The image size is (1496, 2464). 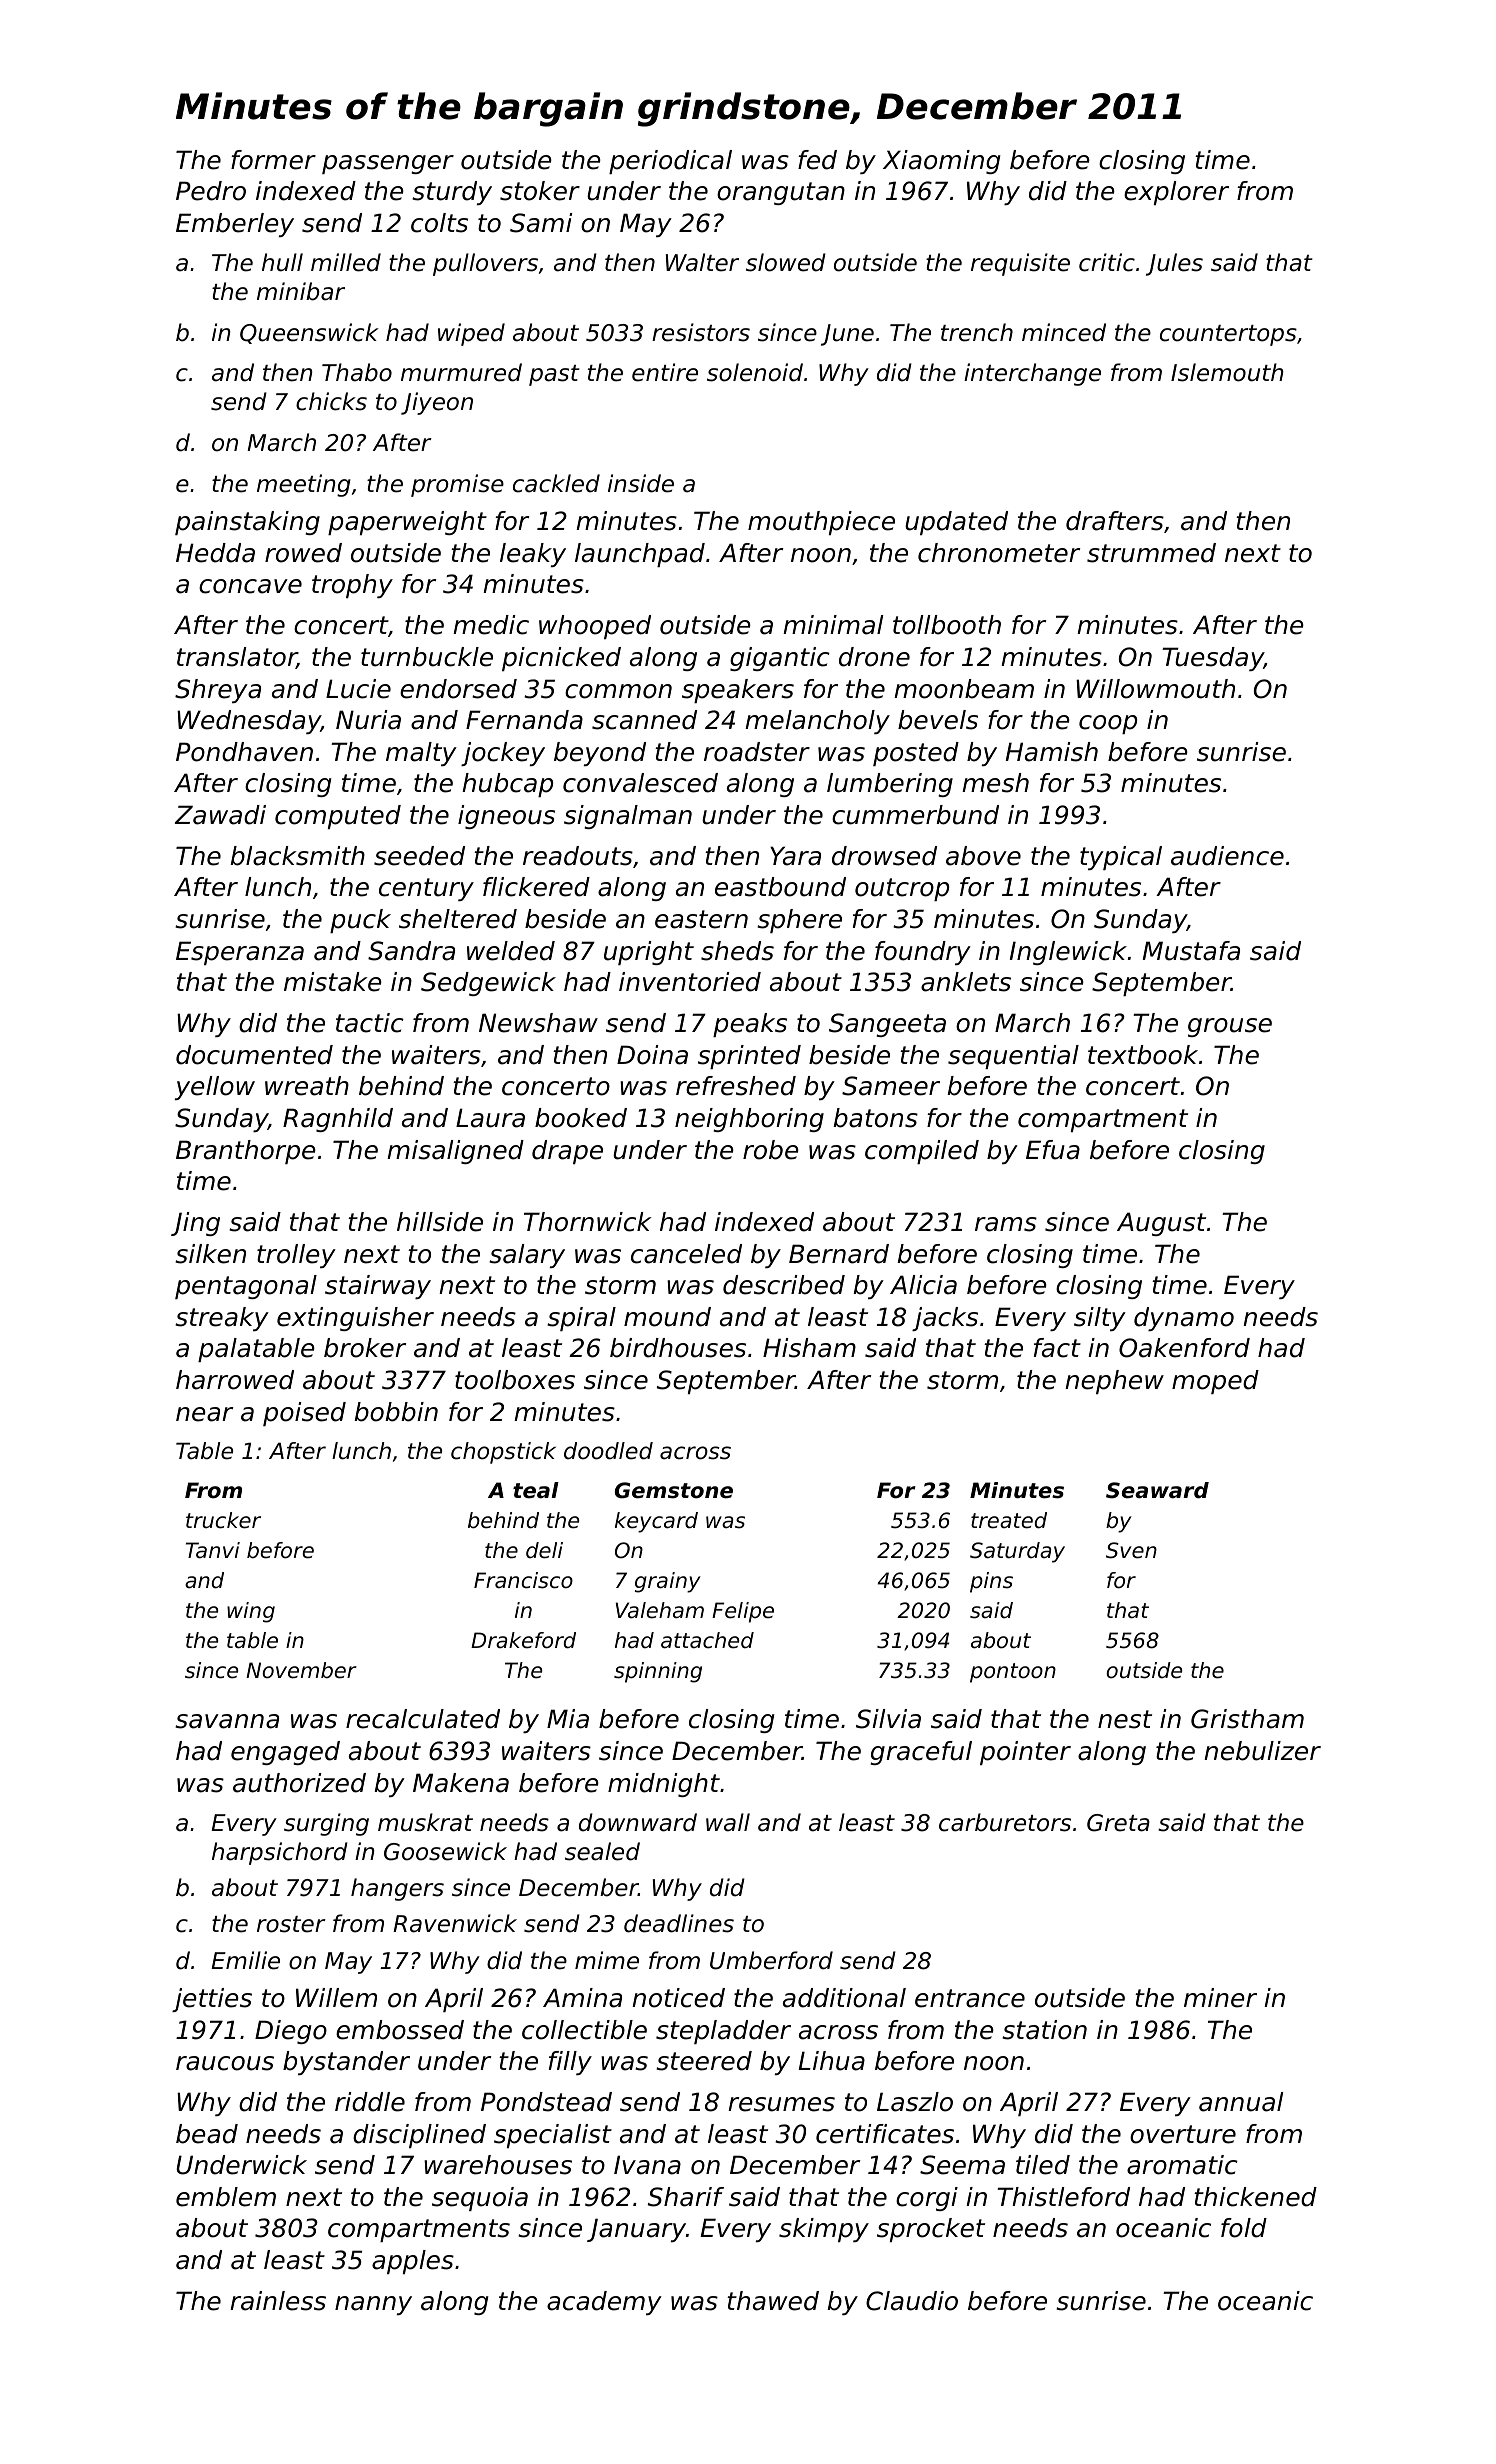 I want to click on explorer, so click(x=1176, y=193).
